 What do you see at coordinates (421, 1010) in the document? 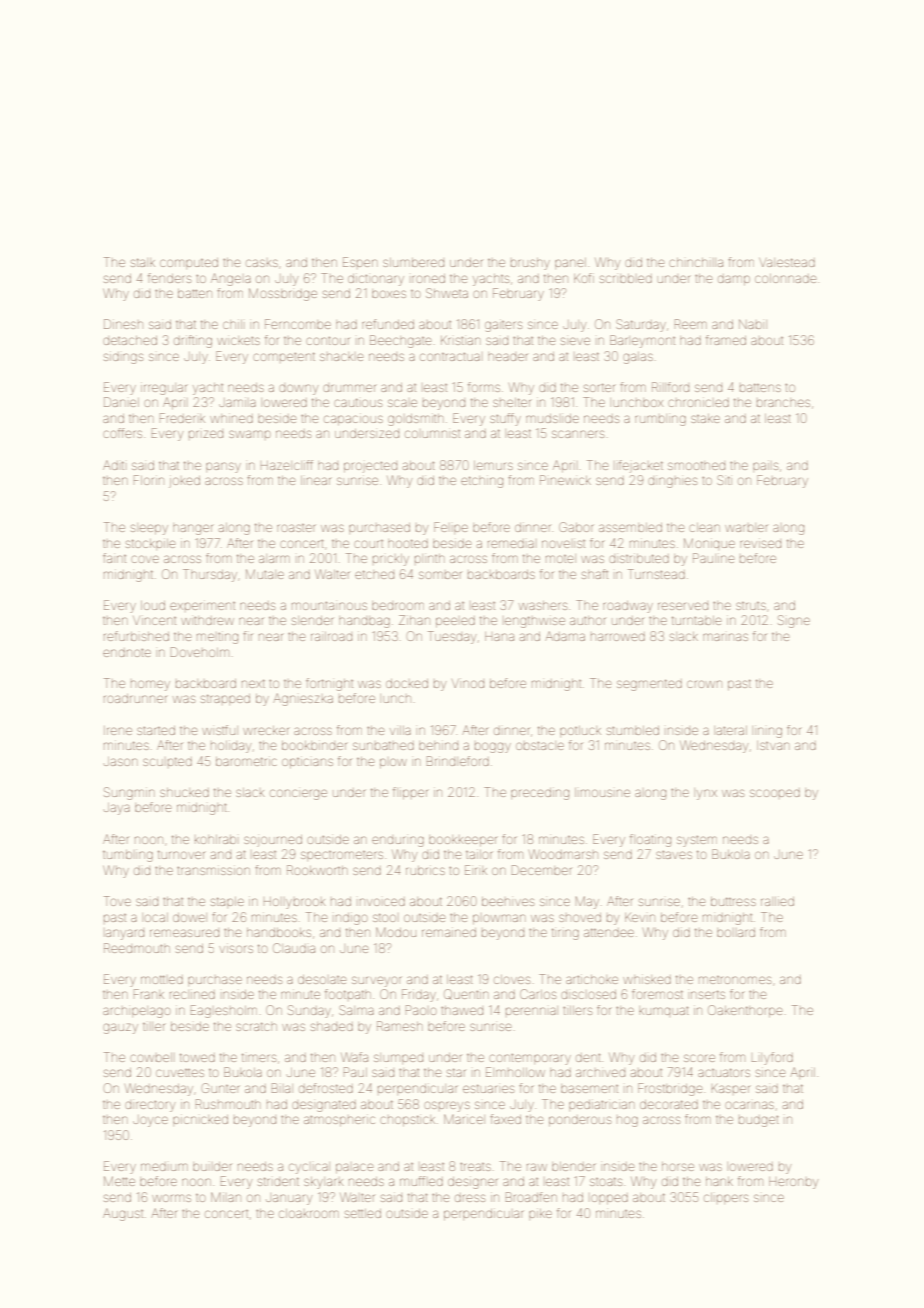
I see `Paolo` at bounding box center [421, 1010].
